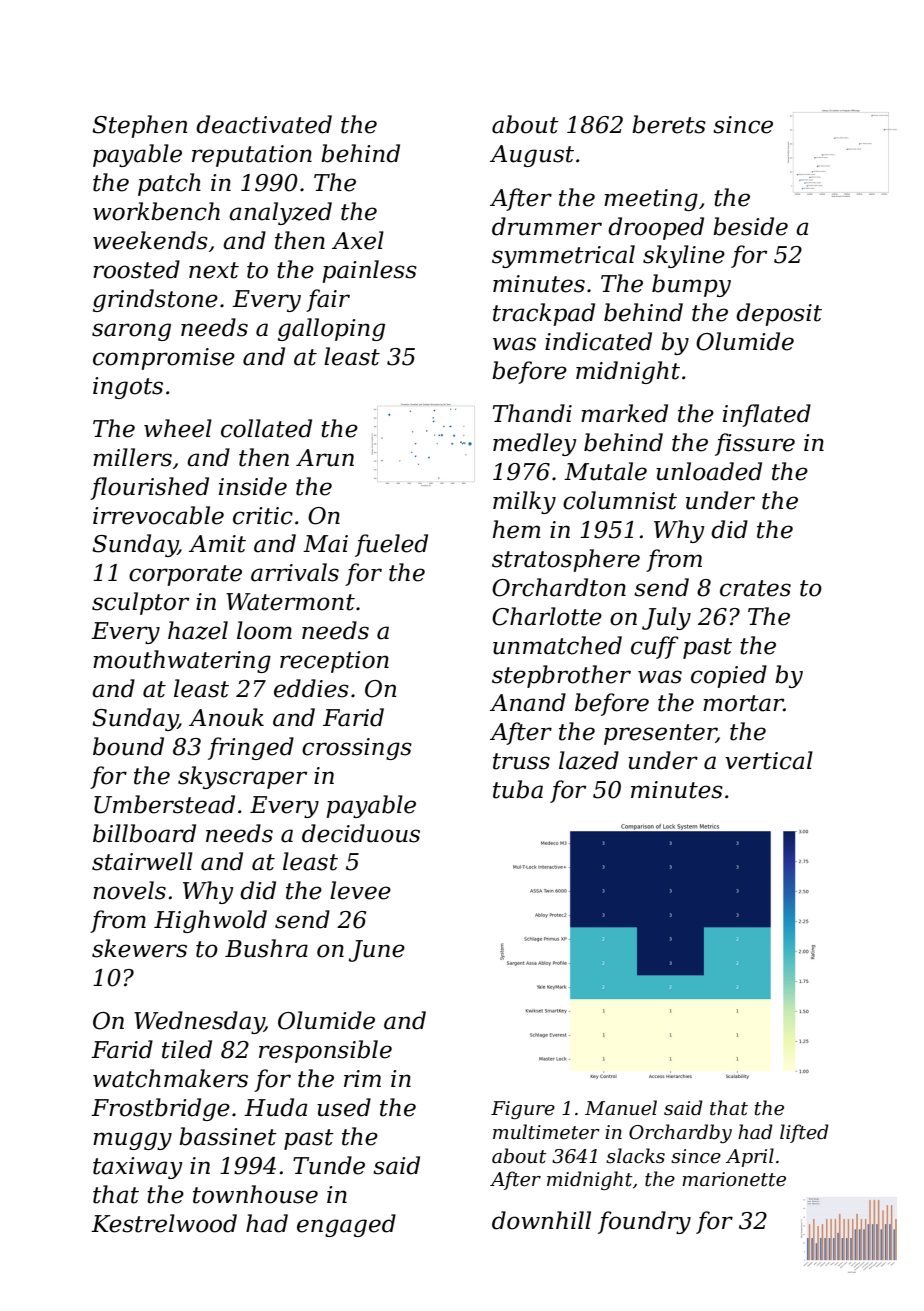 The image size is (924, 1311). I want to click on tiled, so click(187, 1049).
